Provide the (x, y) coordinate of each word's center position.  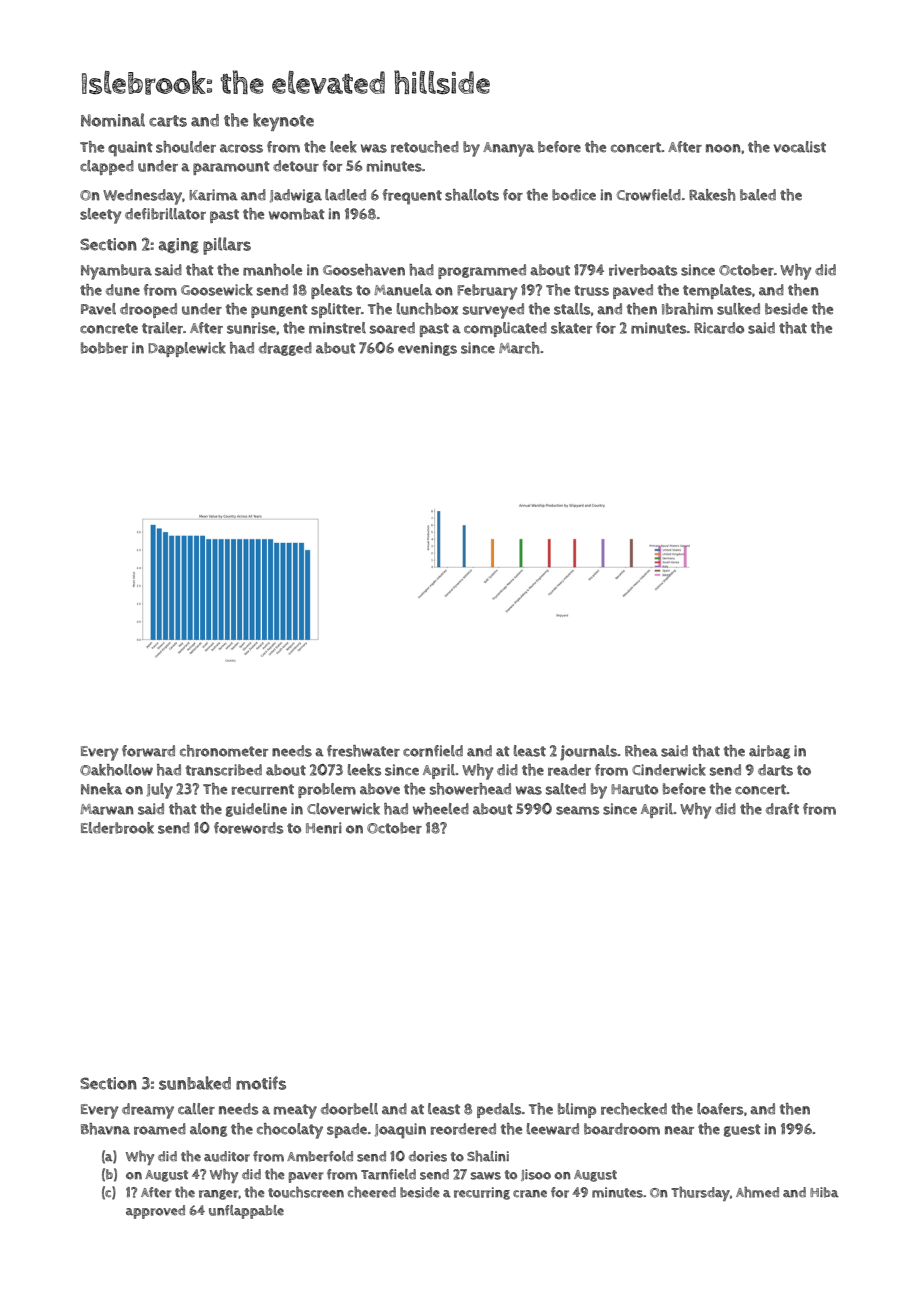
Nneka (101, 789)
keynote (283, 122)
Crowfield (649, 195)
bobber (104, 348)
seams (577, 810)
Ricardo (719, 328)
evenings (427, 349)
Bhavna (105, 1129)
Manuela (403, 290)
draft (782, 809)
